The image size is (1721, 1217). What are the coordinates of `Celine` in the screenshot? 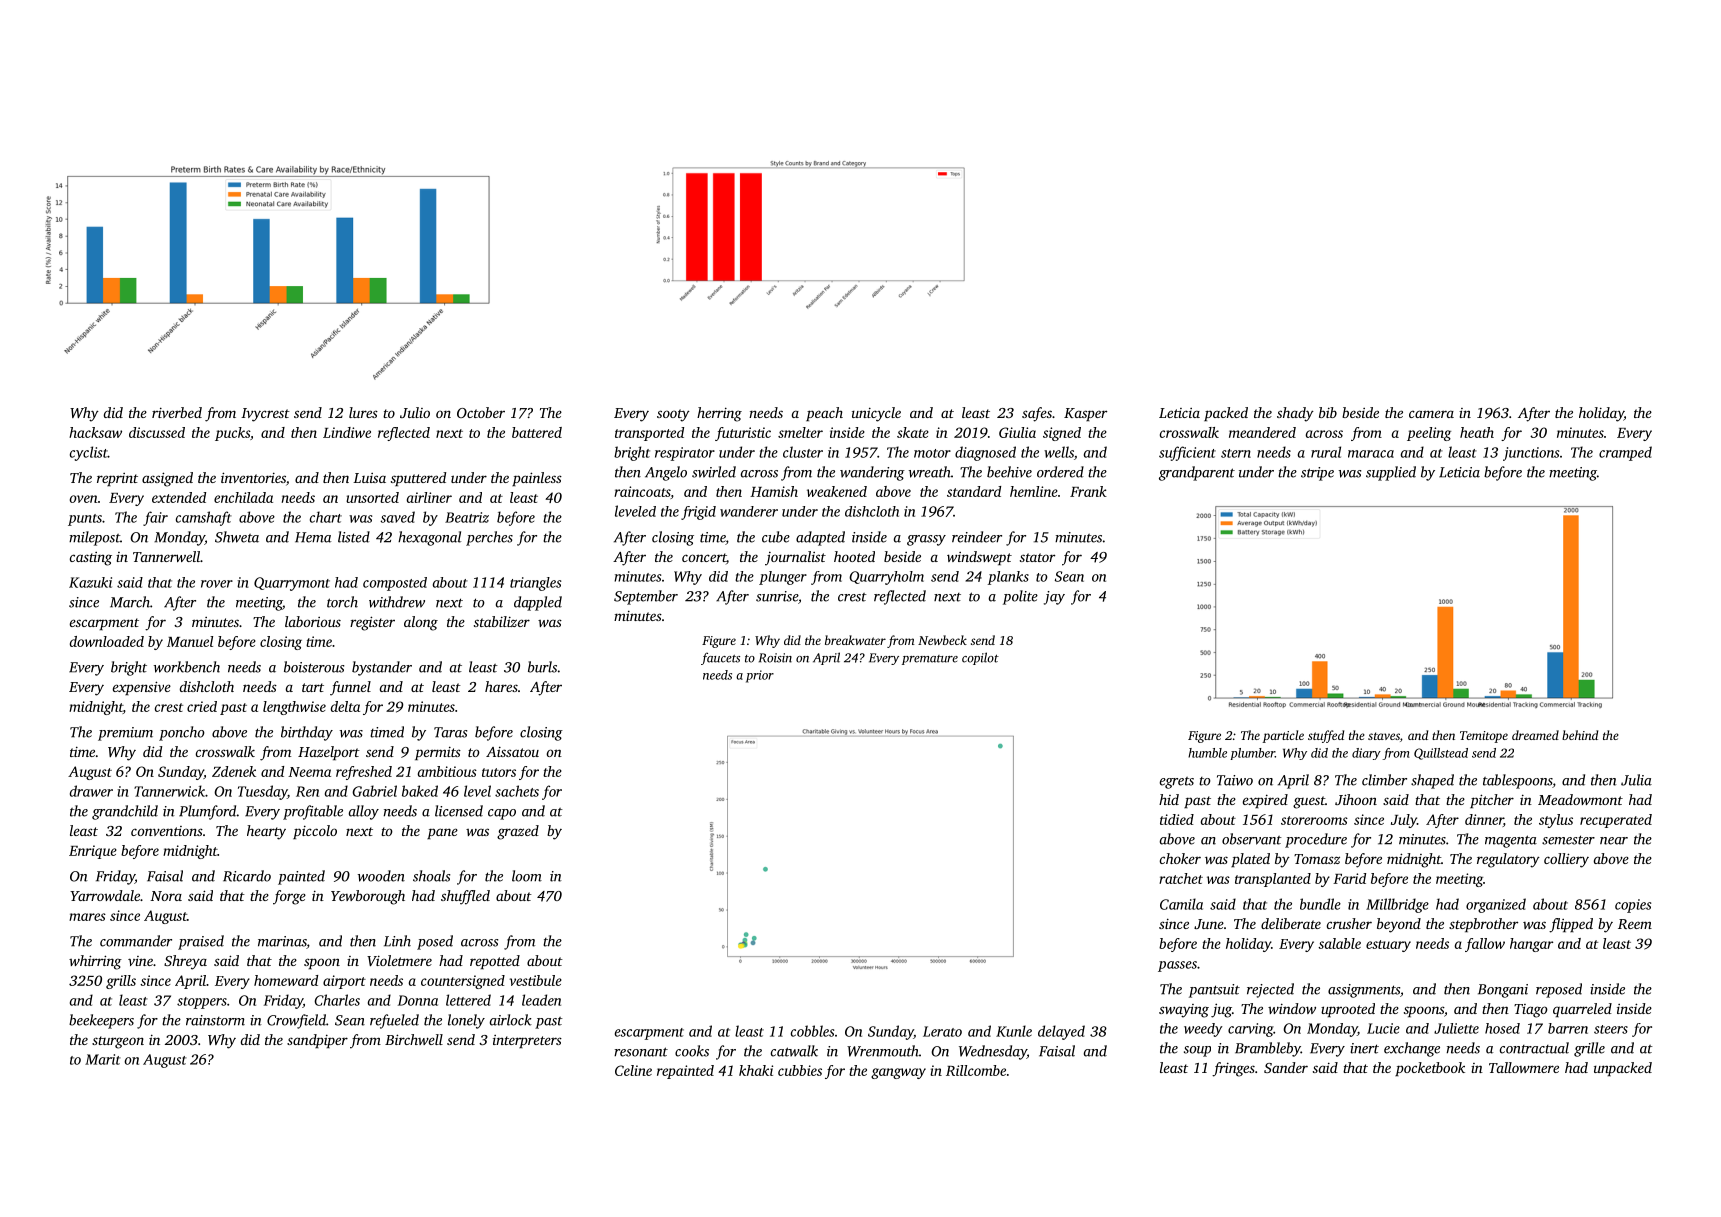 It's located at (633, 1070).
